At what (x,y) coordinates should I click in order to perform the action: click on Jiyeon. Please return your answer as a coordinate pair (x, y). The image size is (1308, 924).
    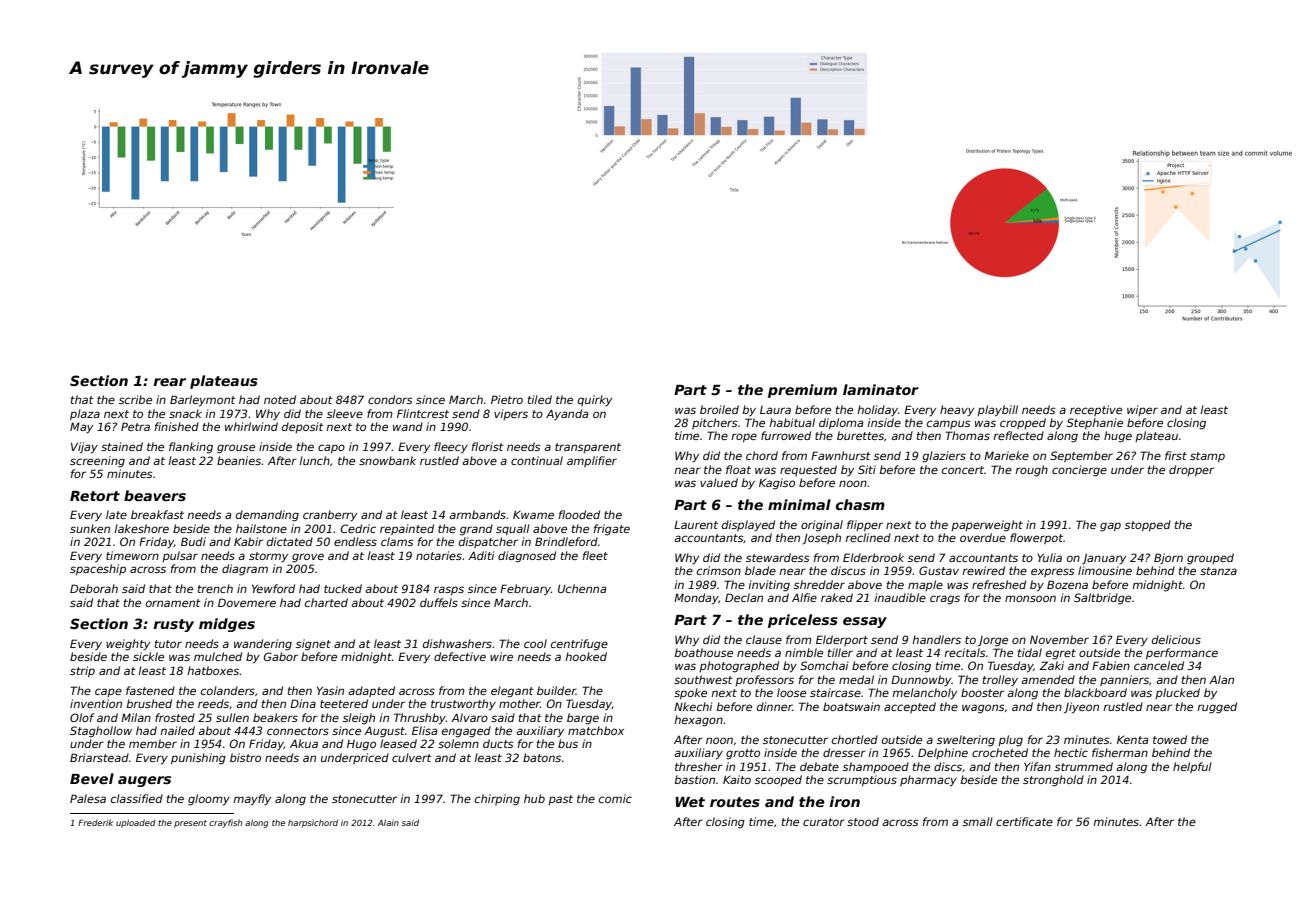
    Looking at the image, I should click on (1081, 708).
